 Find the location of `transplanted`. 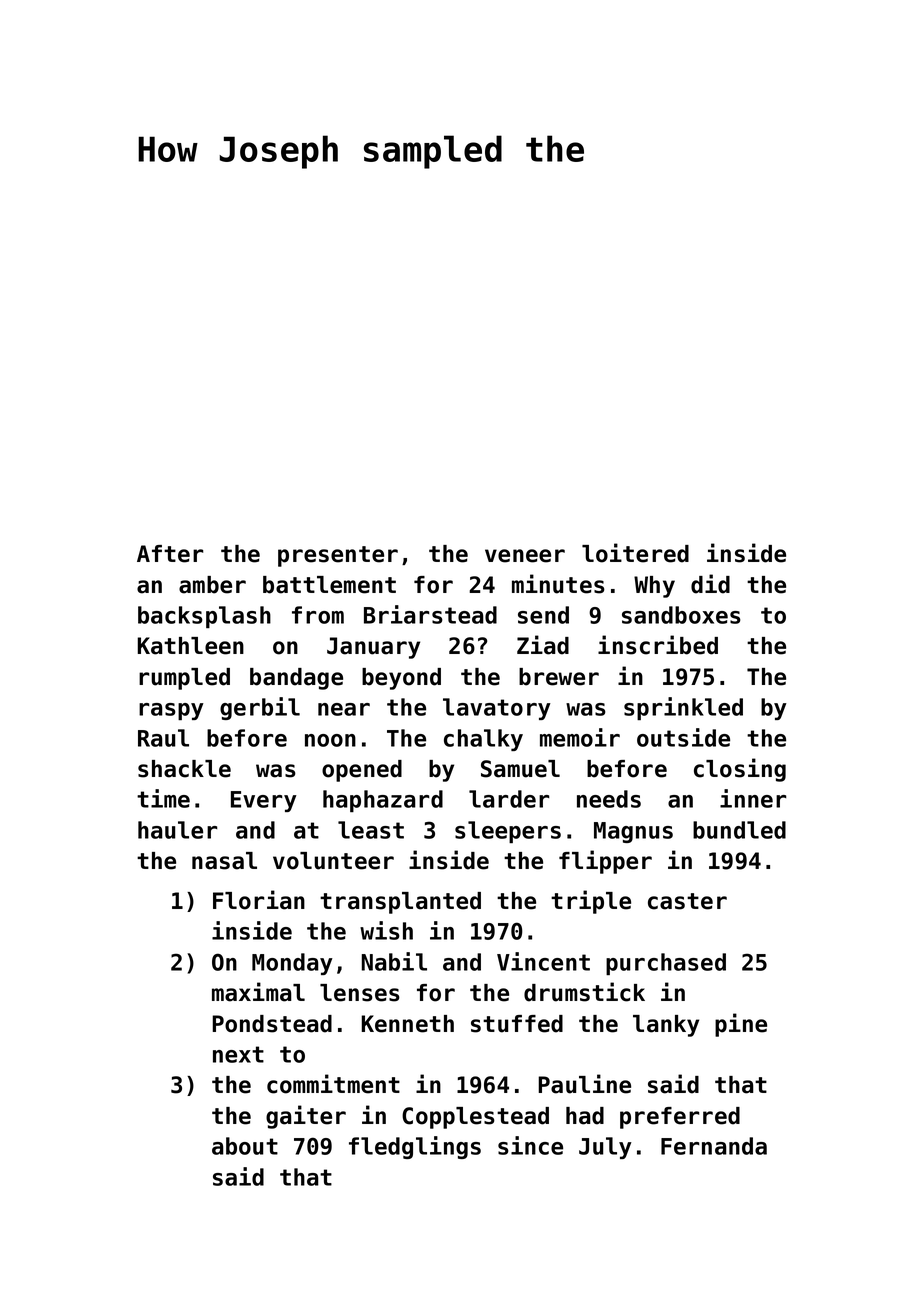

transplanted is located at coordinates (400, 903).
